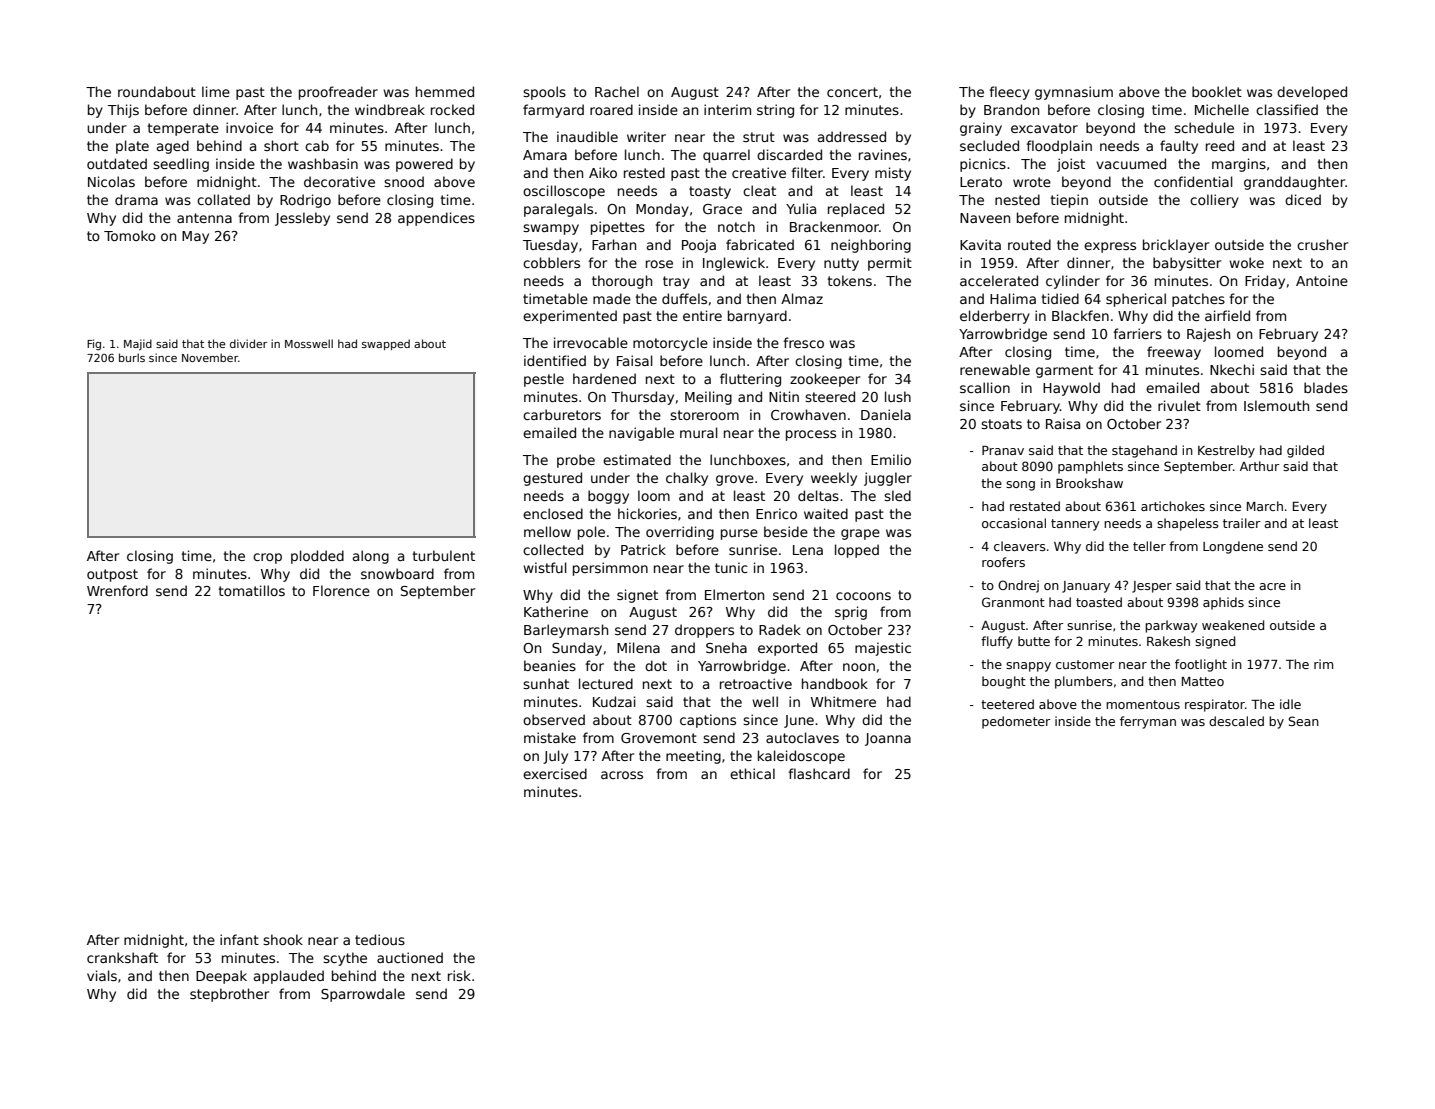  What do you see at coordinates (852, 92) in the screenshot?
I see `concert` at bounding box center [852, 92].
